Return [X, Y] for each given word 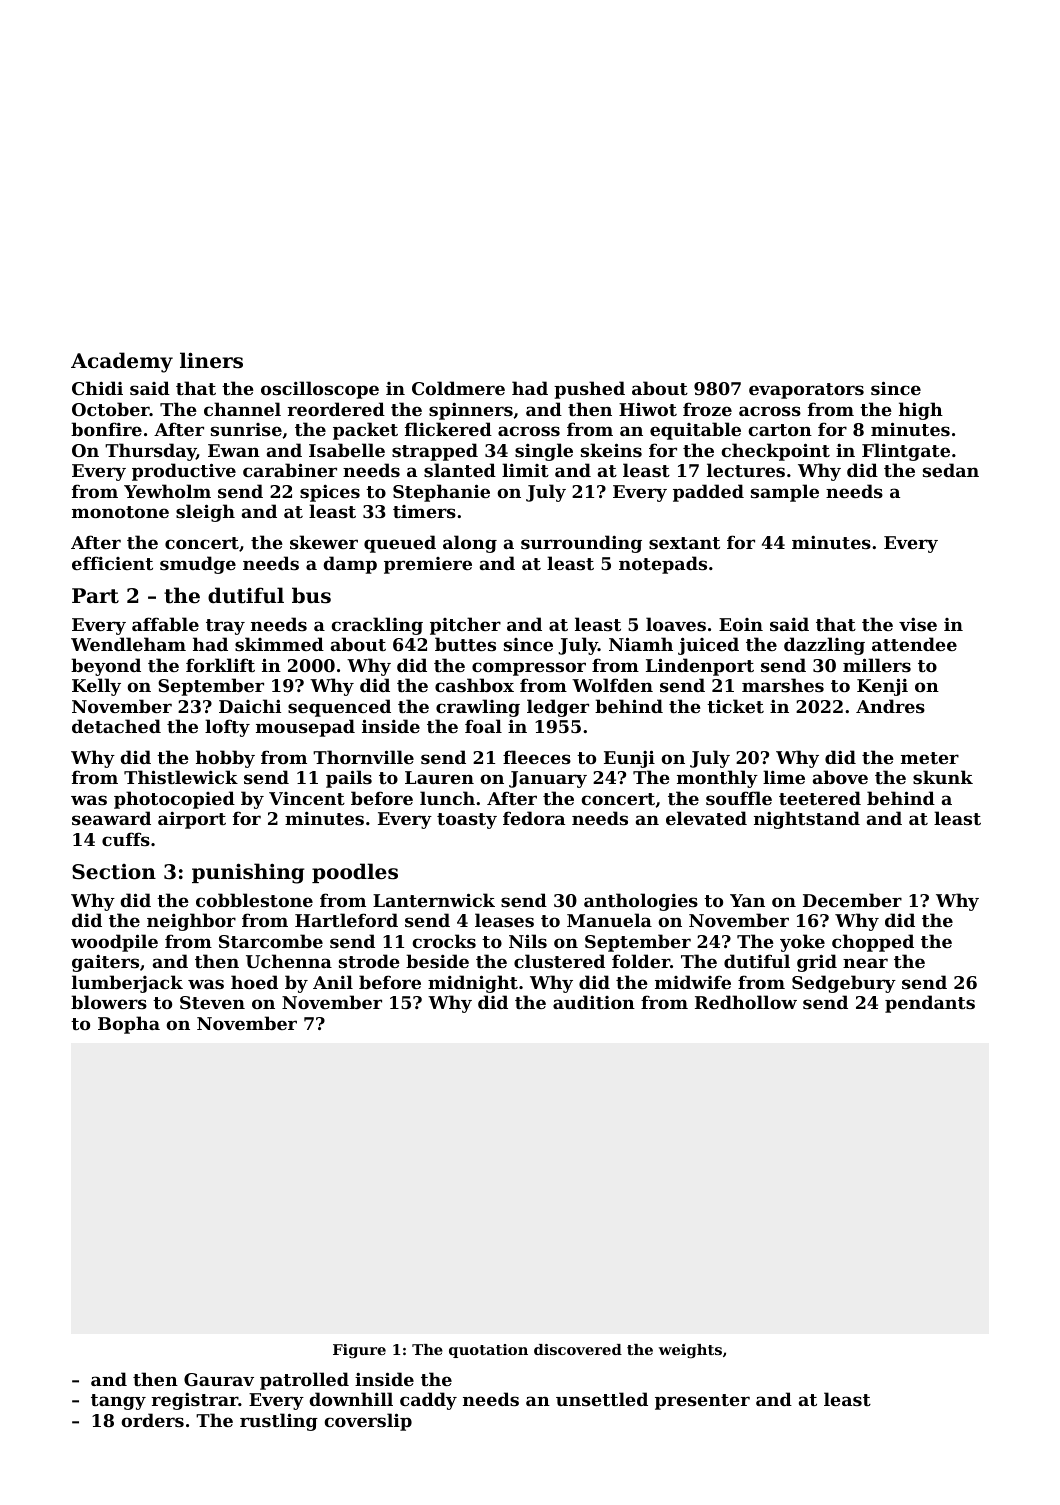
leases [504, 920]
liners [211, 360]
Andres [890, 706]
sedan [951, 470]
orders [152, 1420]
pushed [589, 390]
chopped [873, 943]
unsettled [602, 1399]
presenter [702, 1402]
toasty [467, 821]
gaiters [105, 963]
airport [192, 820]
